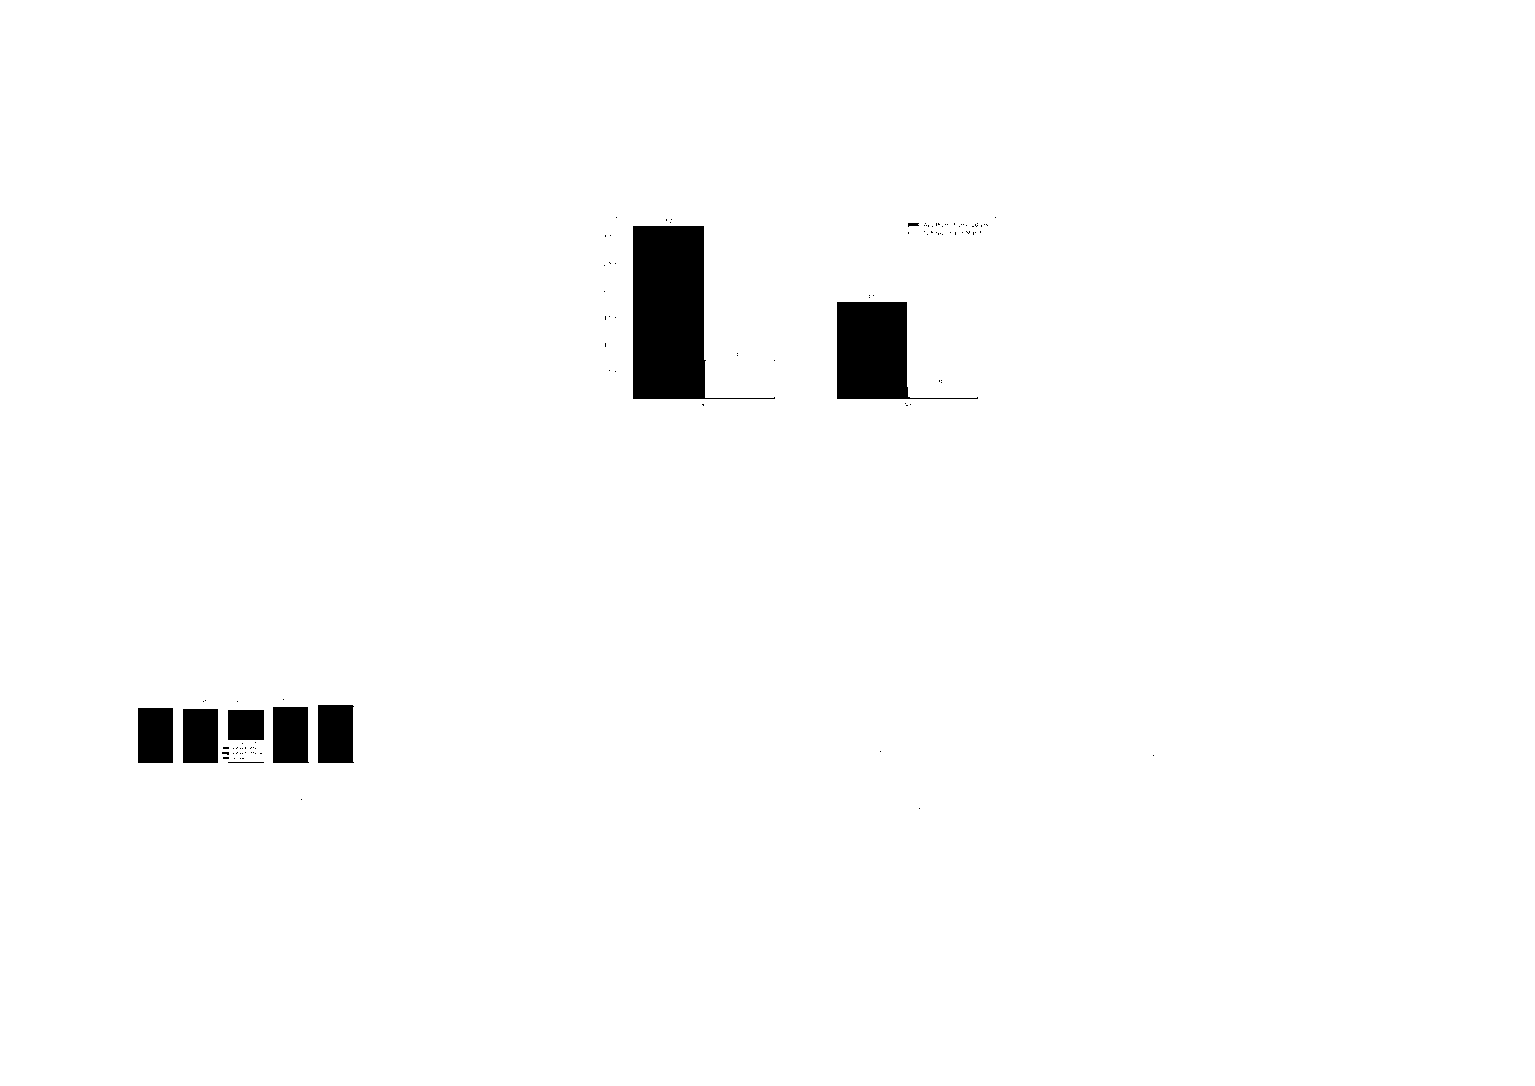 The height and width of the screenshot is (1086, 1535). Describe the element at coordinates (704, 552) in the screenshot. I see `lintel` at that location.
